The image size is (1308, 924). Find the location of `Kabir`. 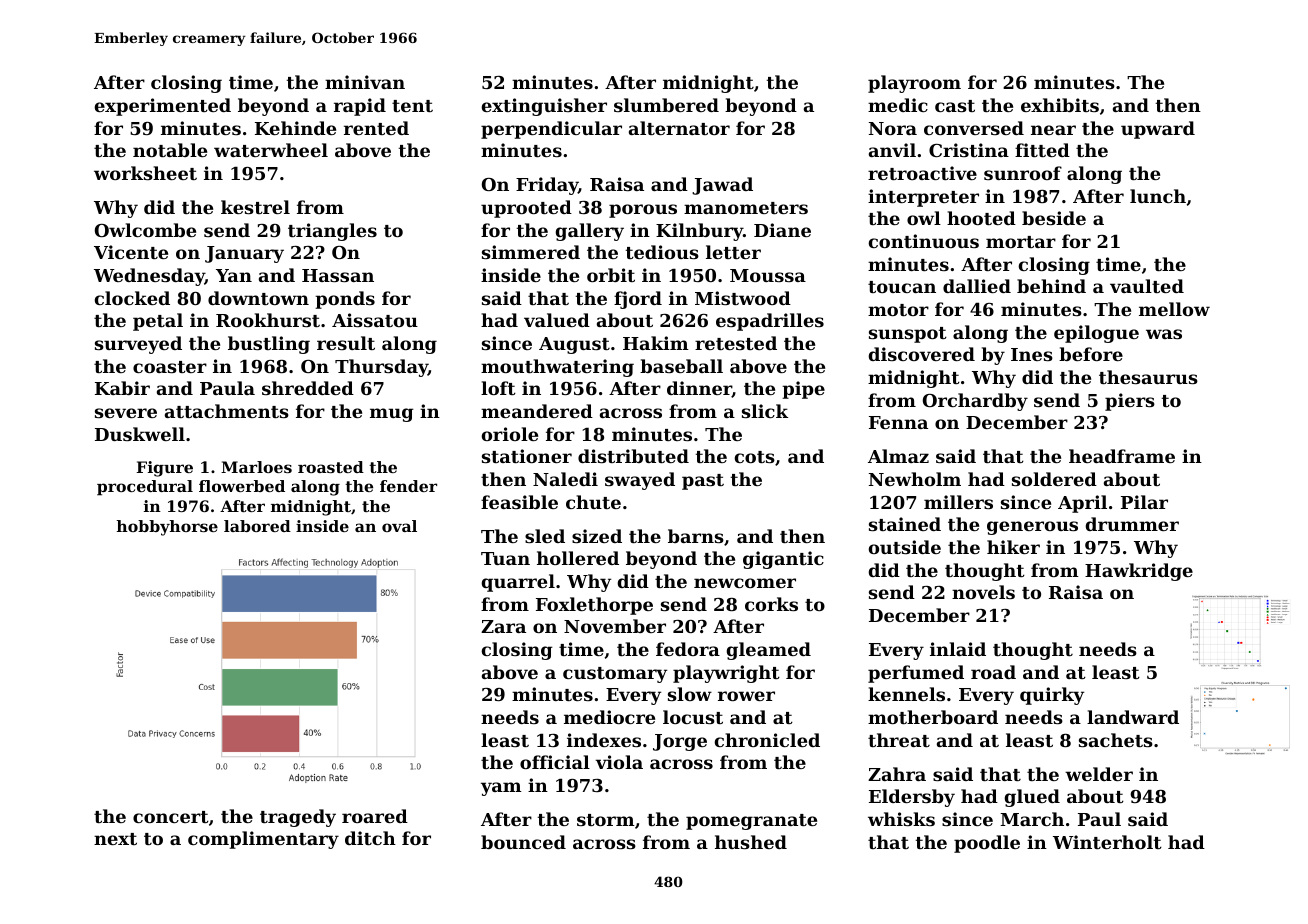

Kabir is located at coordinates (122, 388).
